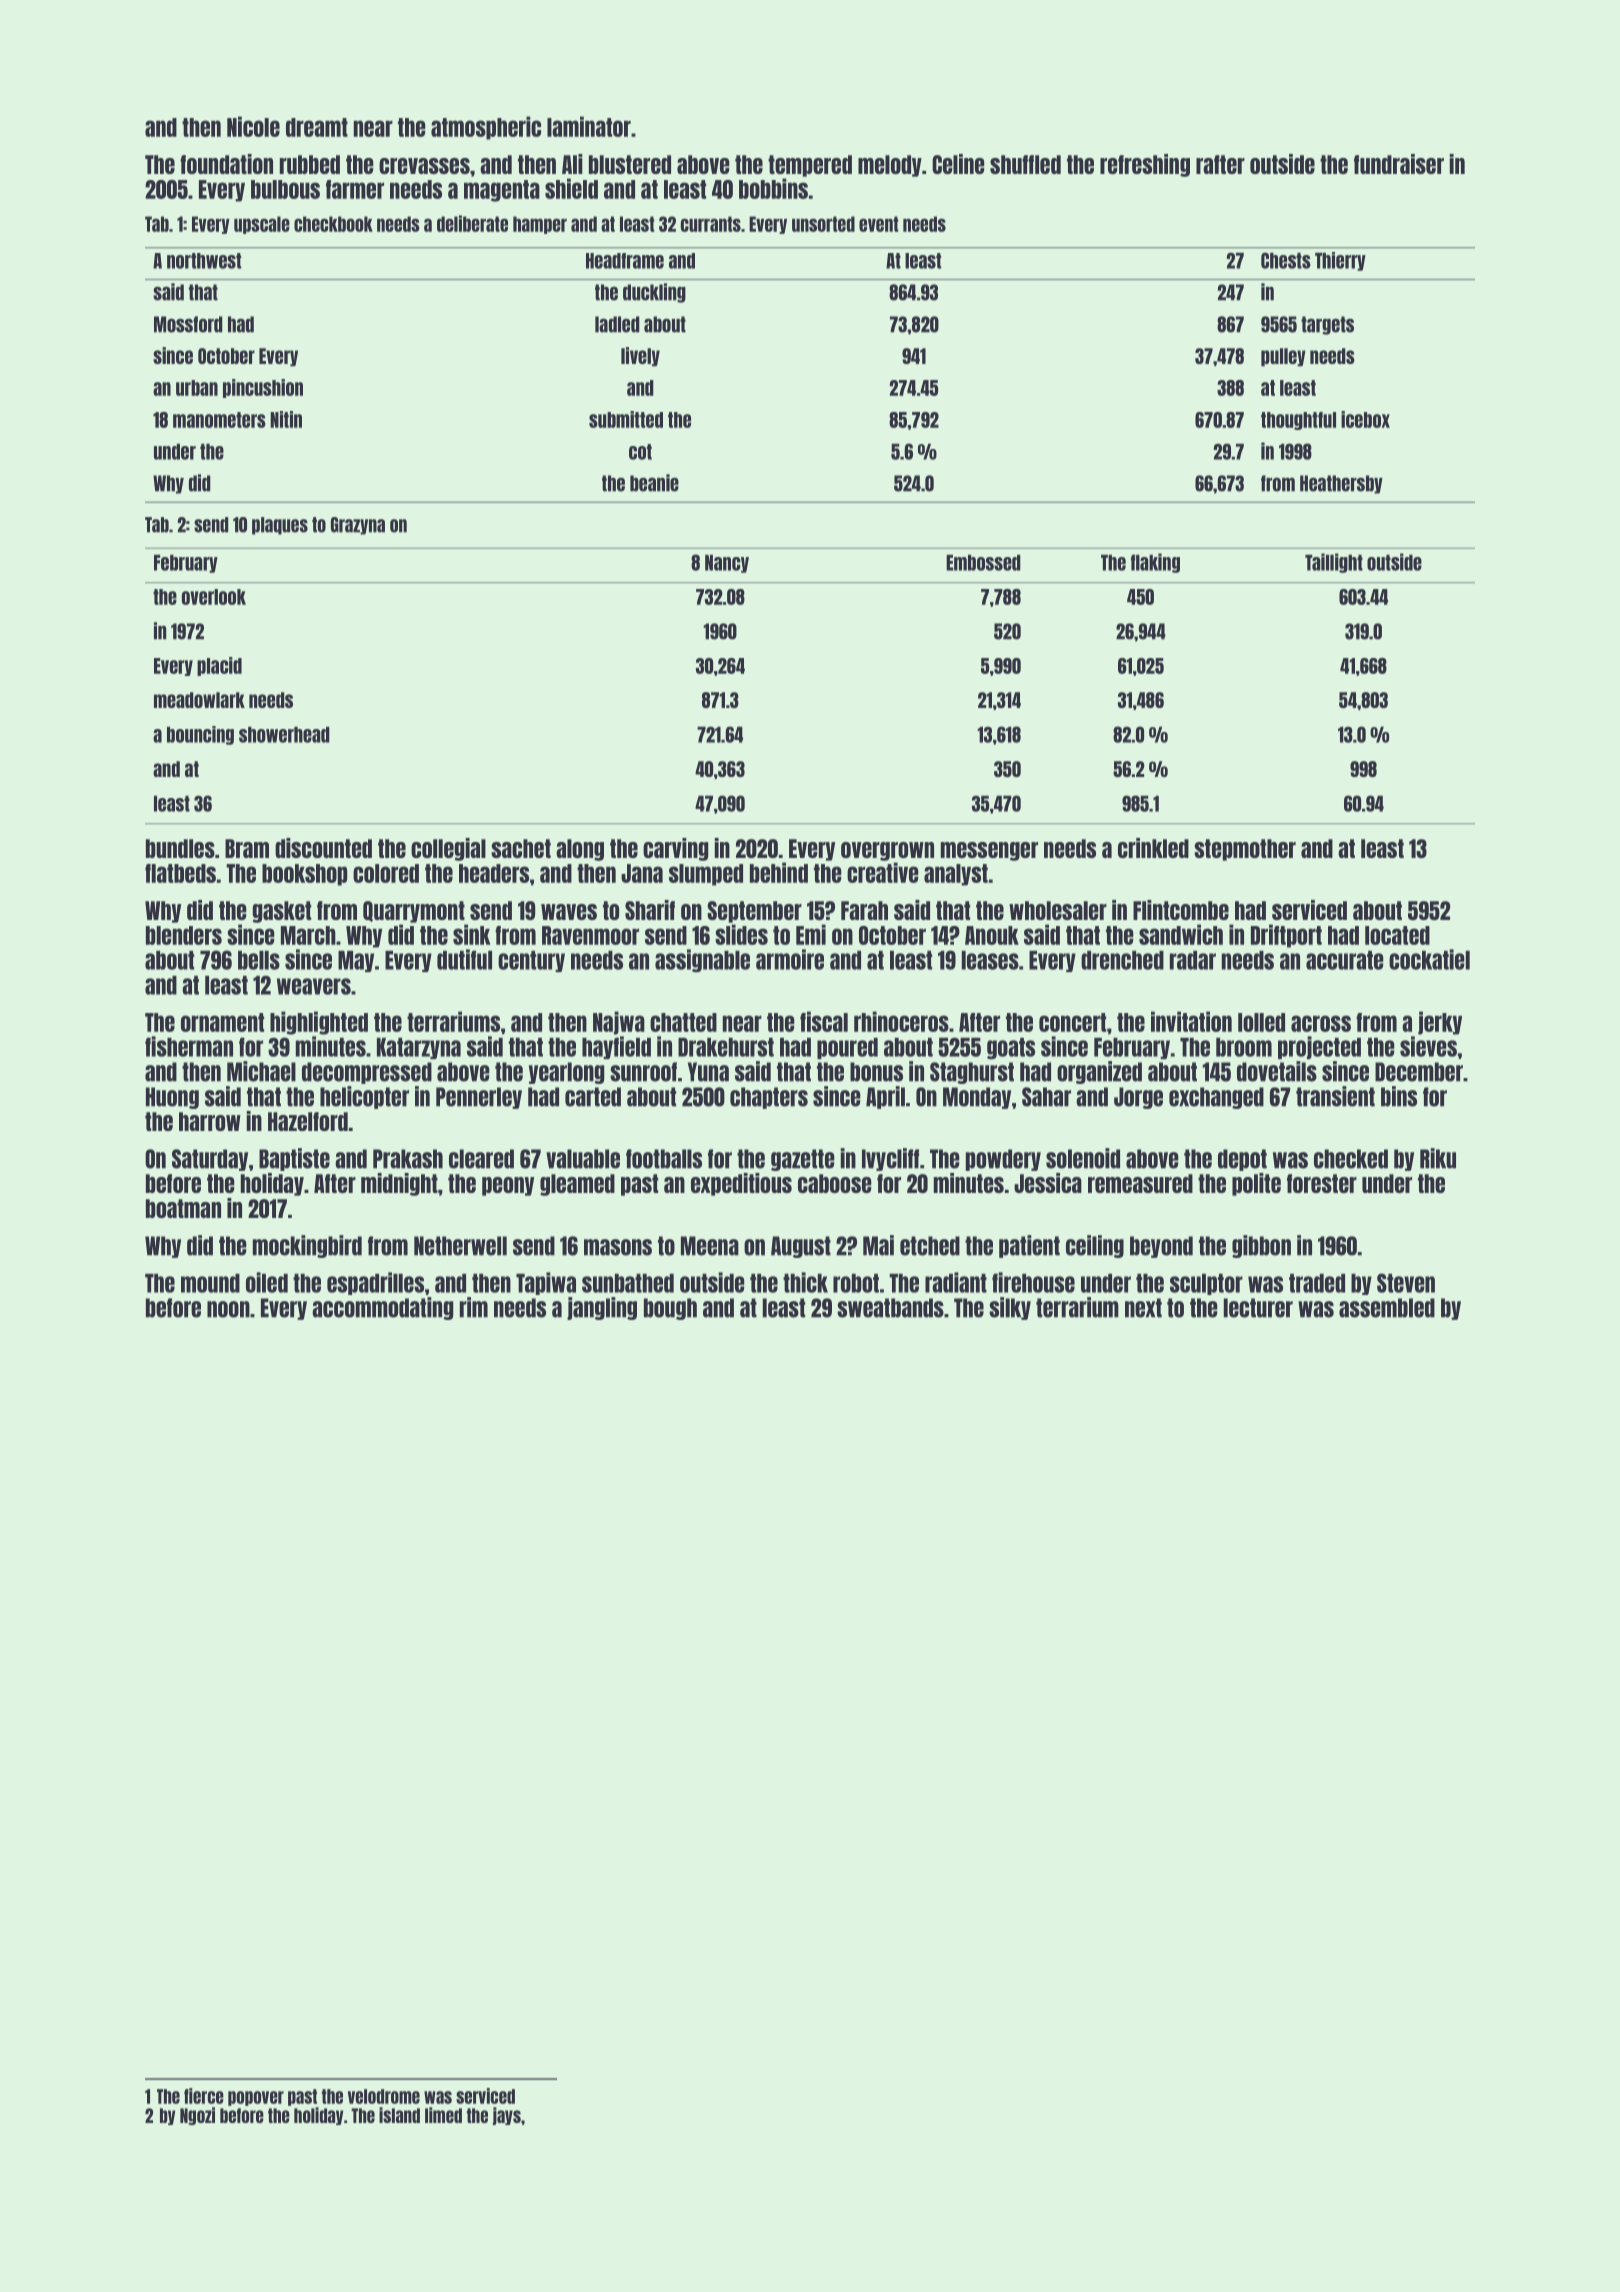 The image size is (1620, 2292). I want to click on limed, so click(443, 2115).
